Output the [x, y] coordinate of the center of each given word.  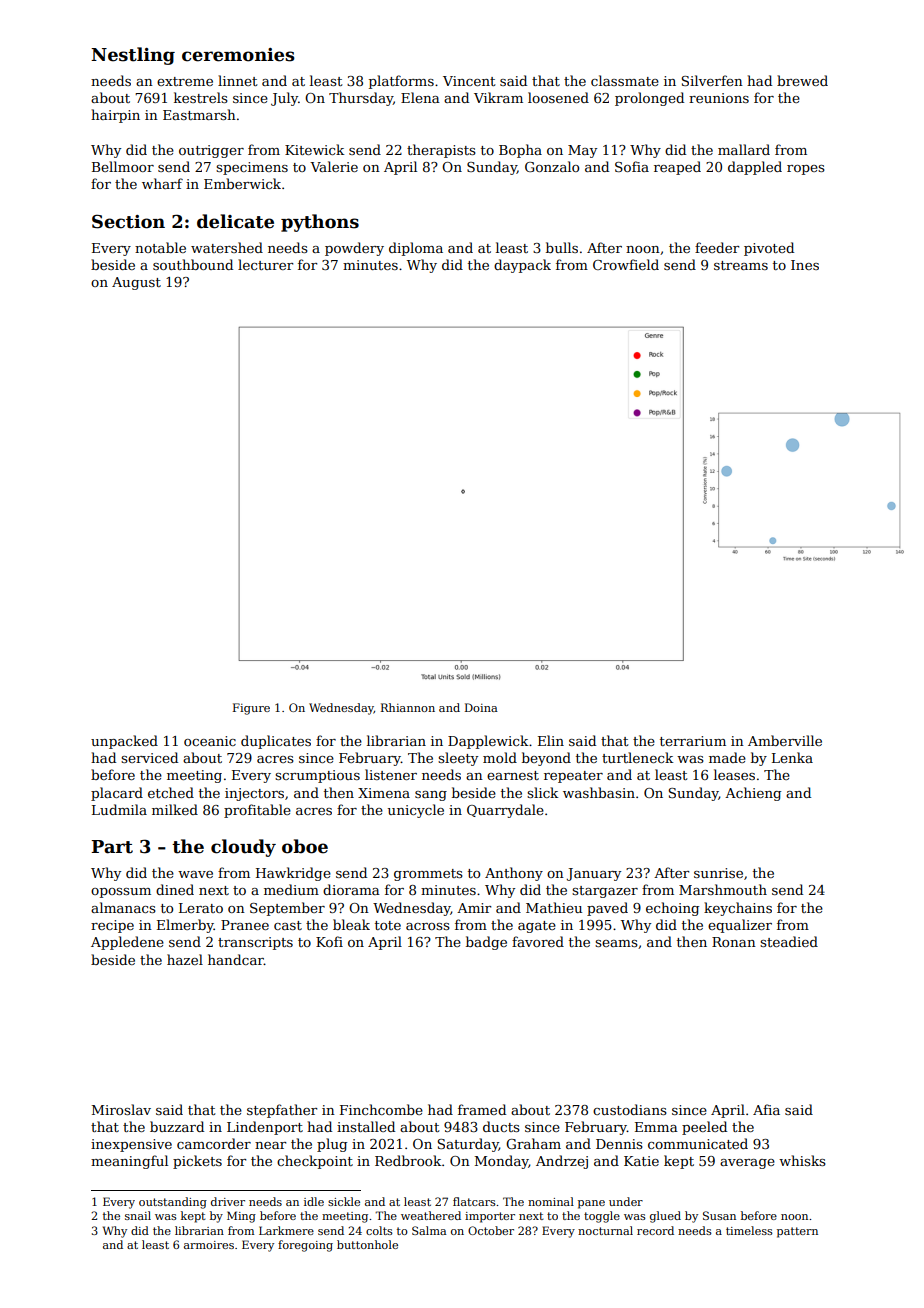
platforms [401, 82]
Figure [251, 709]
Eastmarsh [199, 114]
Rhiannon [408, 707]
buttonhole [367, 1244]
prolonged [649, 99]
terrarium [693, 741]
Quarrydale [505, 811]
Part [112, 847]
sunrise [718, 873]
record [655, 1230]
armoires [209, 1245]
